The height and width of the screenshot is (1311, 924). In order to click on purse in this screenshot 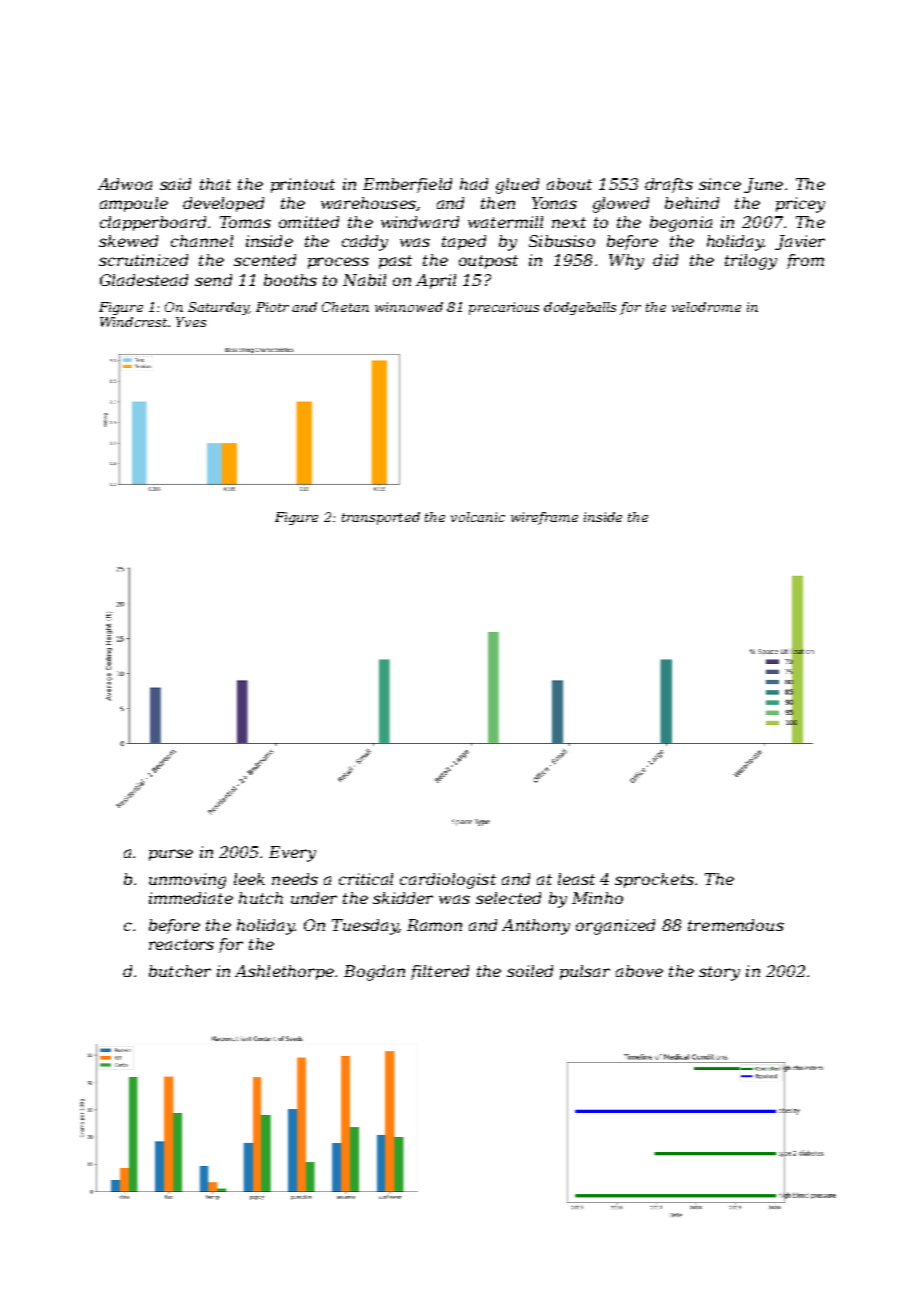, I will do `click(171, 855)`.
